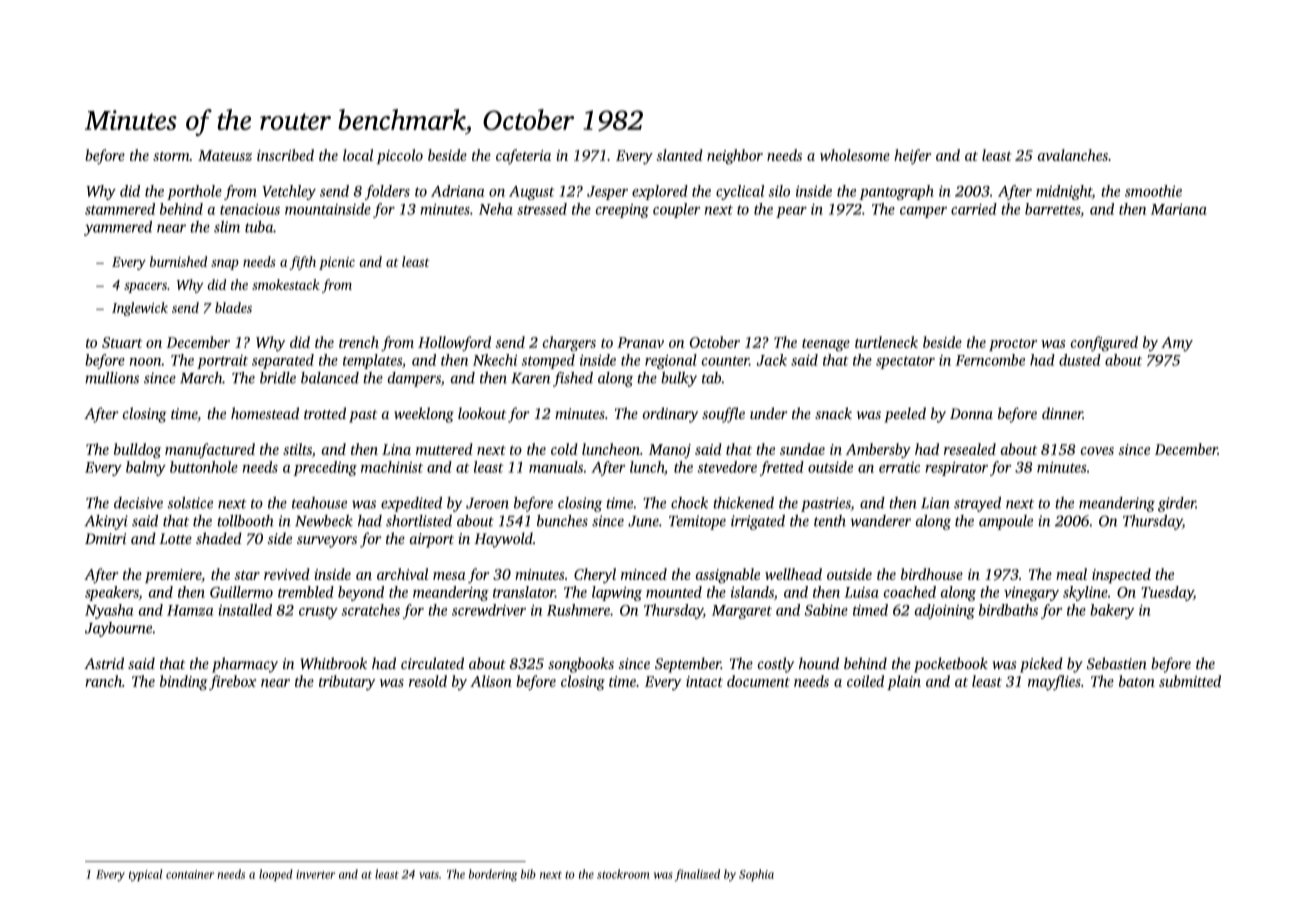 Image resolution: width=1308 pixels, height=924 pixels. What do you see at coordinates (945, 611) in the page?
I see `adjoining` at bounding box center [945, 611].
